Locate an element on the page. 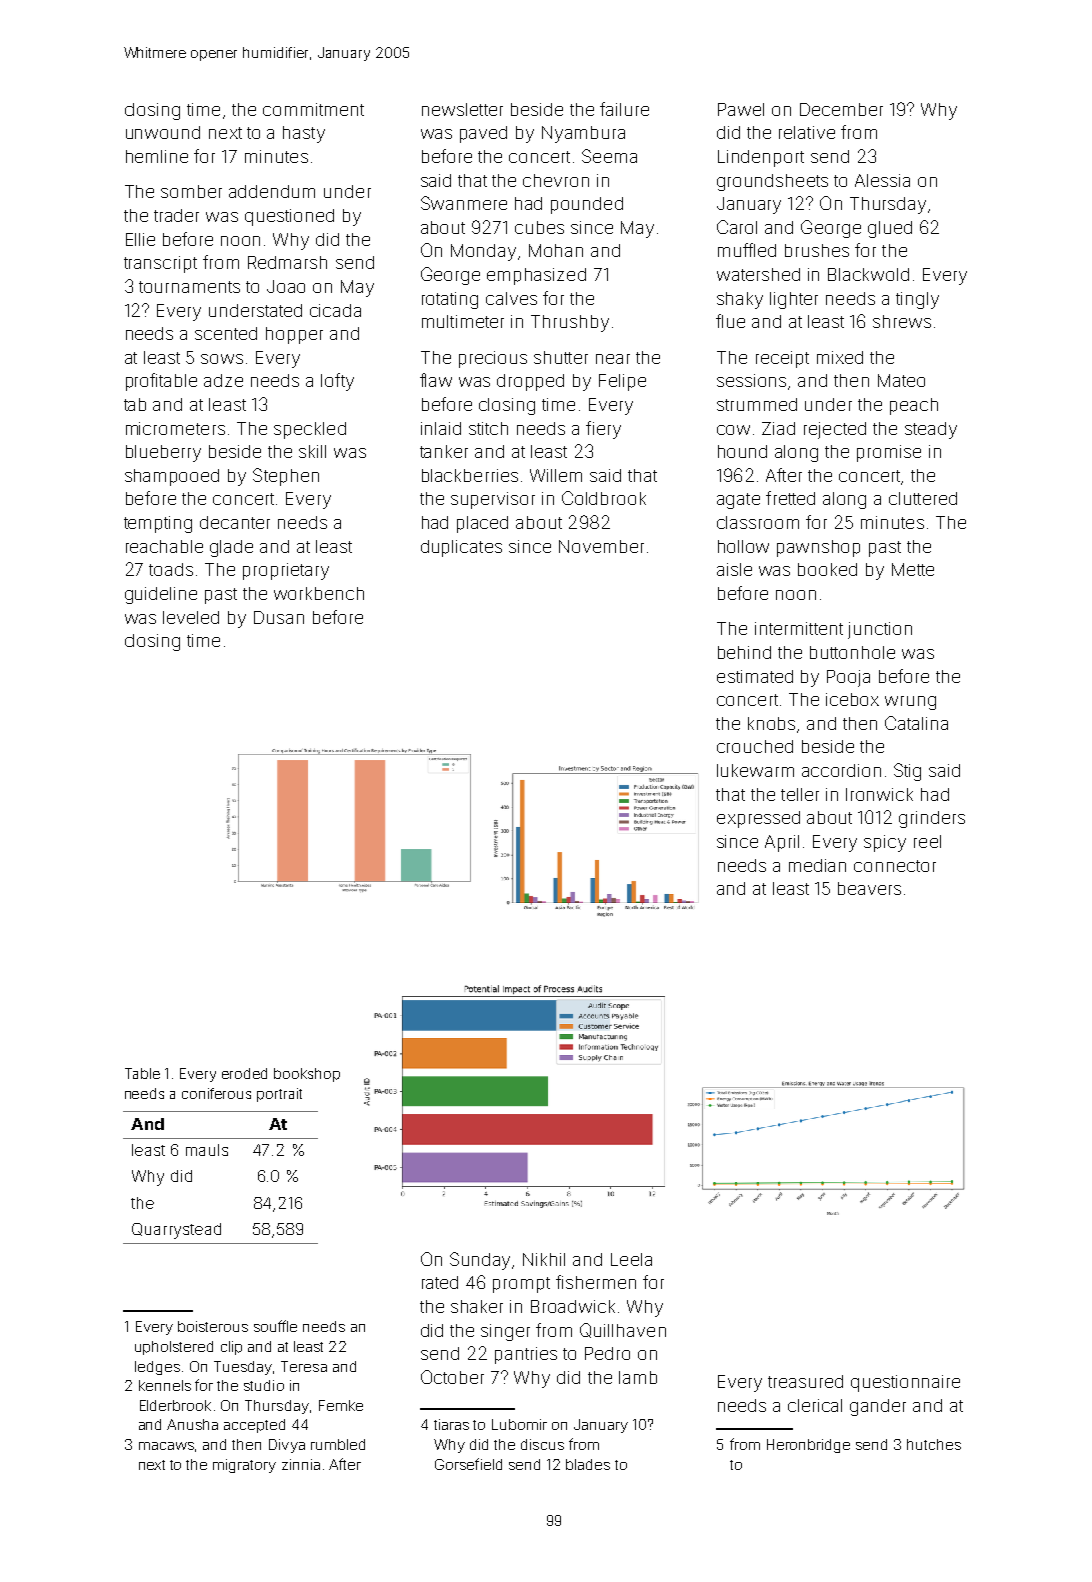  crouched is located at coordinates (755, 746).
